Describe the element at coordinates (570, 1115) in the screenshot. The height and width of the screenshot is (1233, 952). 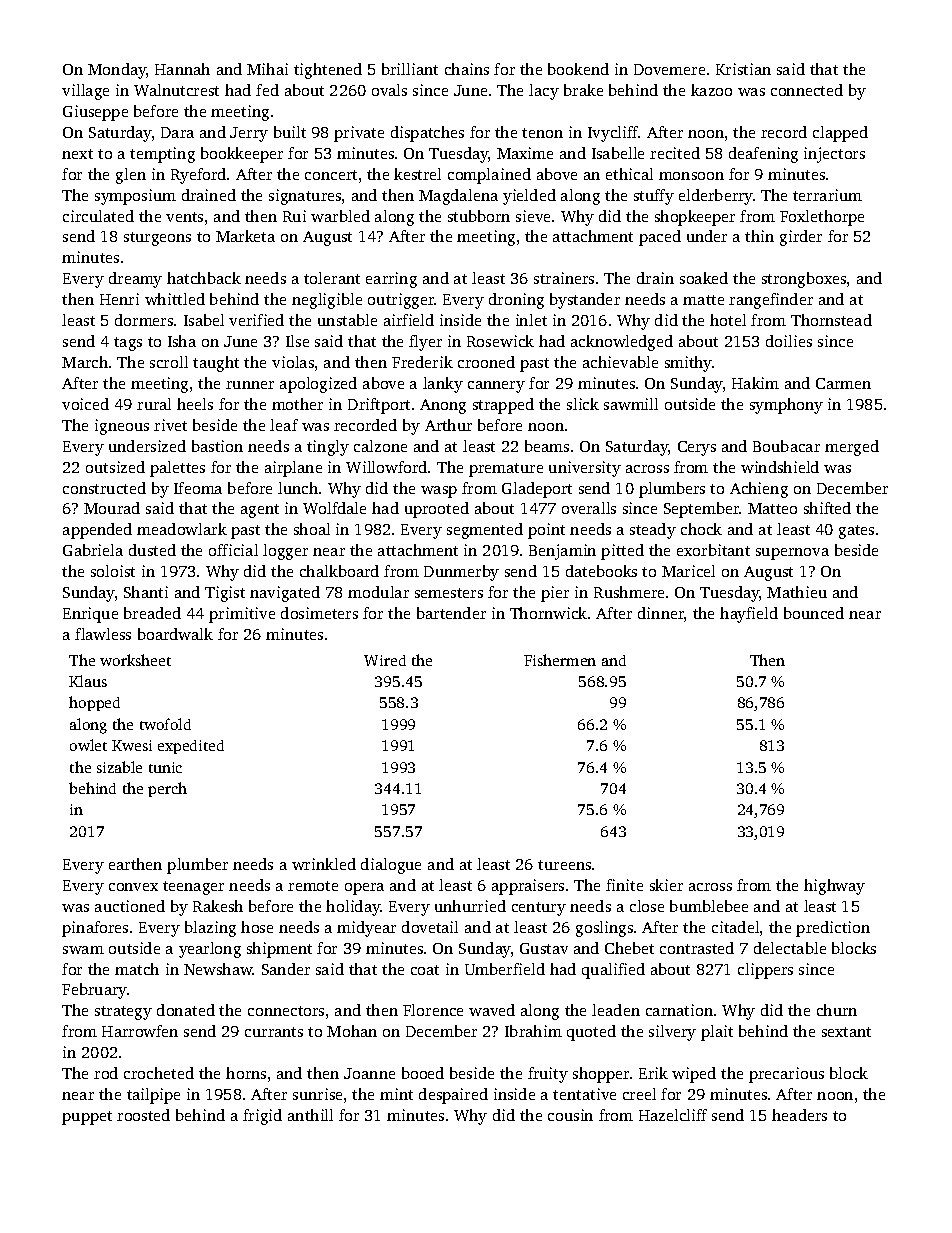
I see `cousin` at that location.
